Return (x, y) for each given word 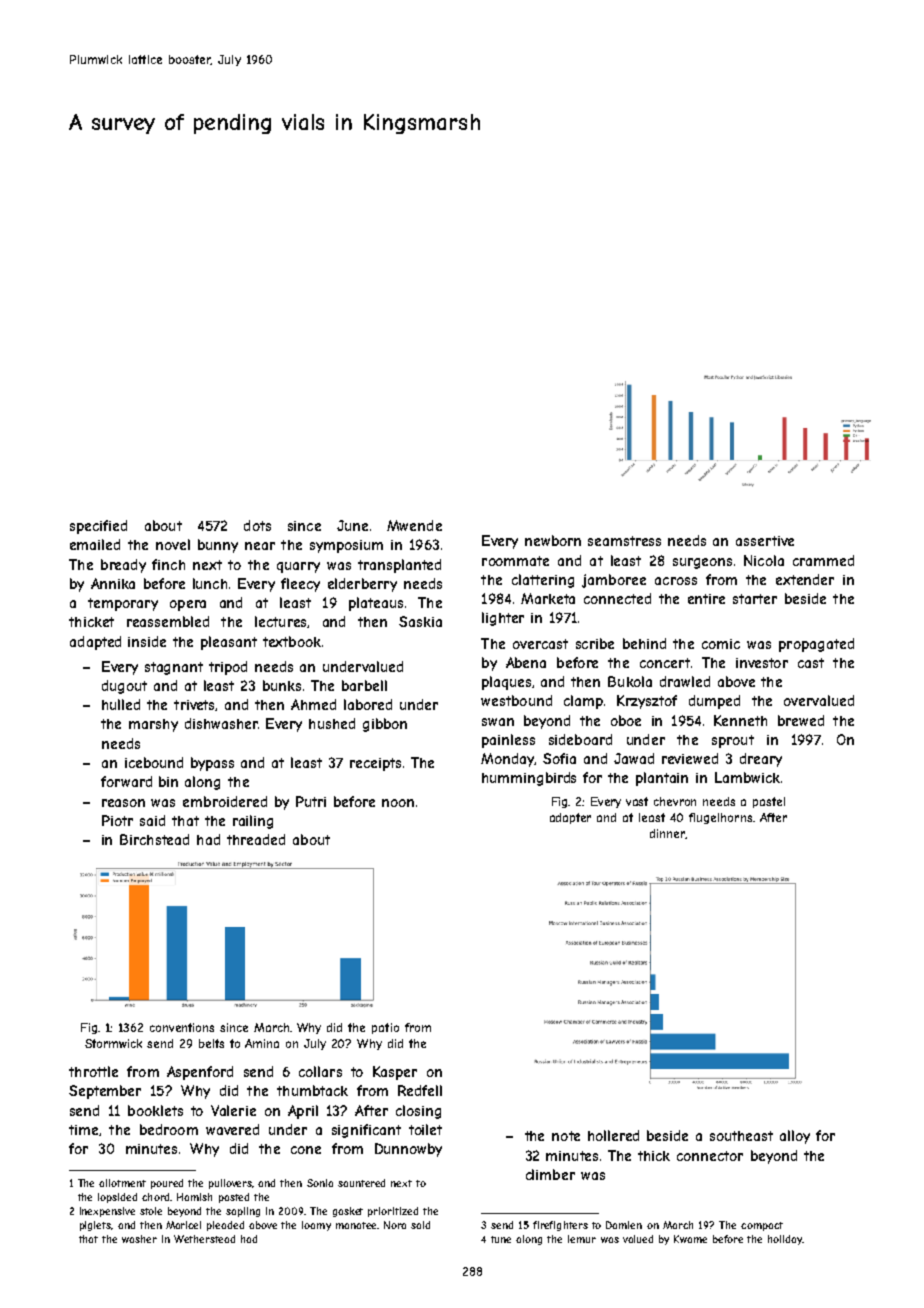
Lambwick (747, 777)
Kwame (690, 1239)
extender (805, 579)
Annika (113, 583)
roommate (515, 561)
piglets (95, 1226)
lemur (582, 1239)
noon (398, 803)
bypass (212, 764)
